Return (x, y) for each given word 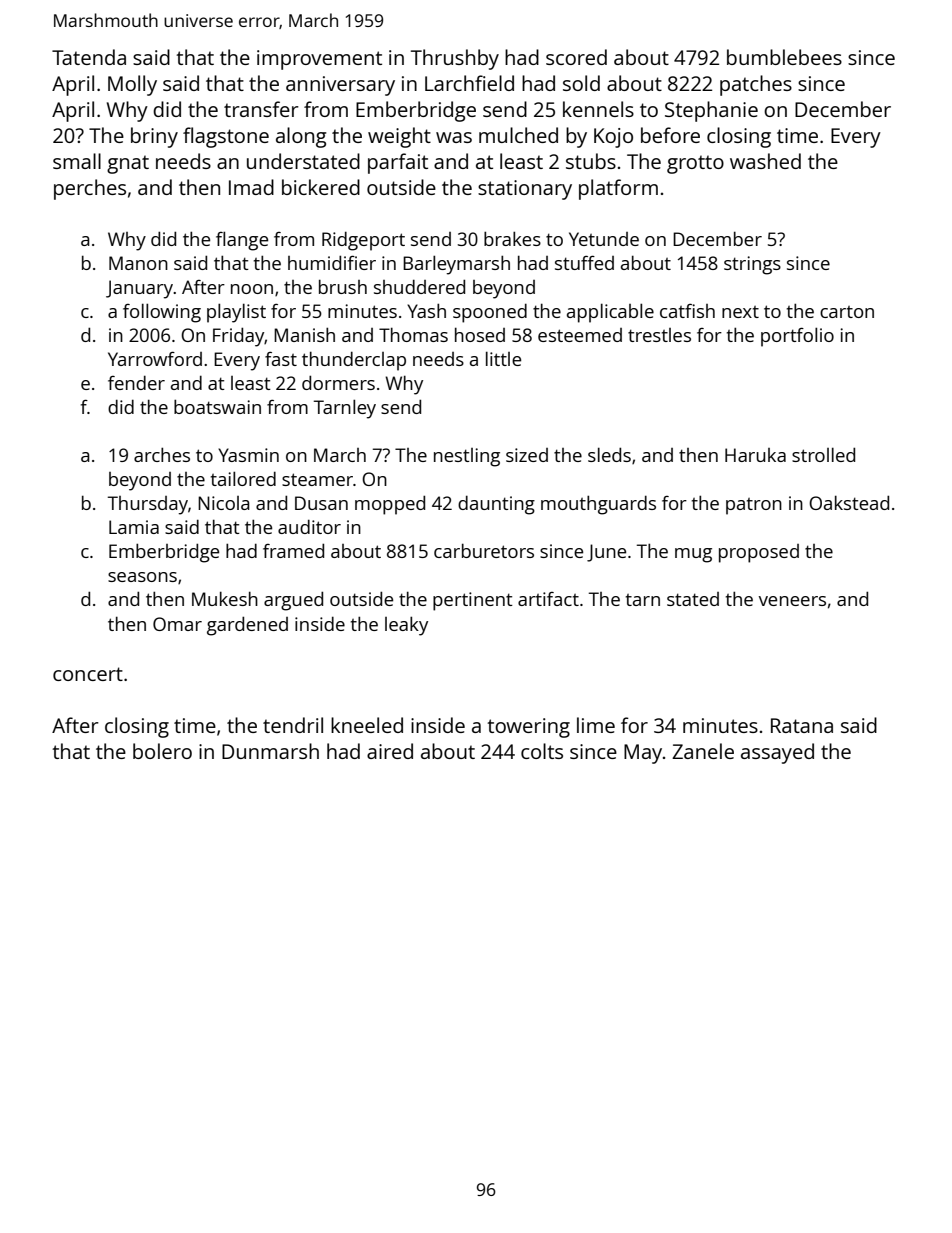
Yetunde (604, 239)
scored (576, 57)
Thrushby (455, 59)
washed (765, 161)
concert (88, 674)
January (139, 289)
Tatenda (89, 57)
